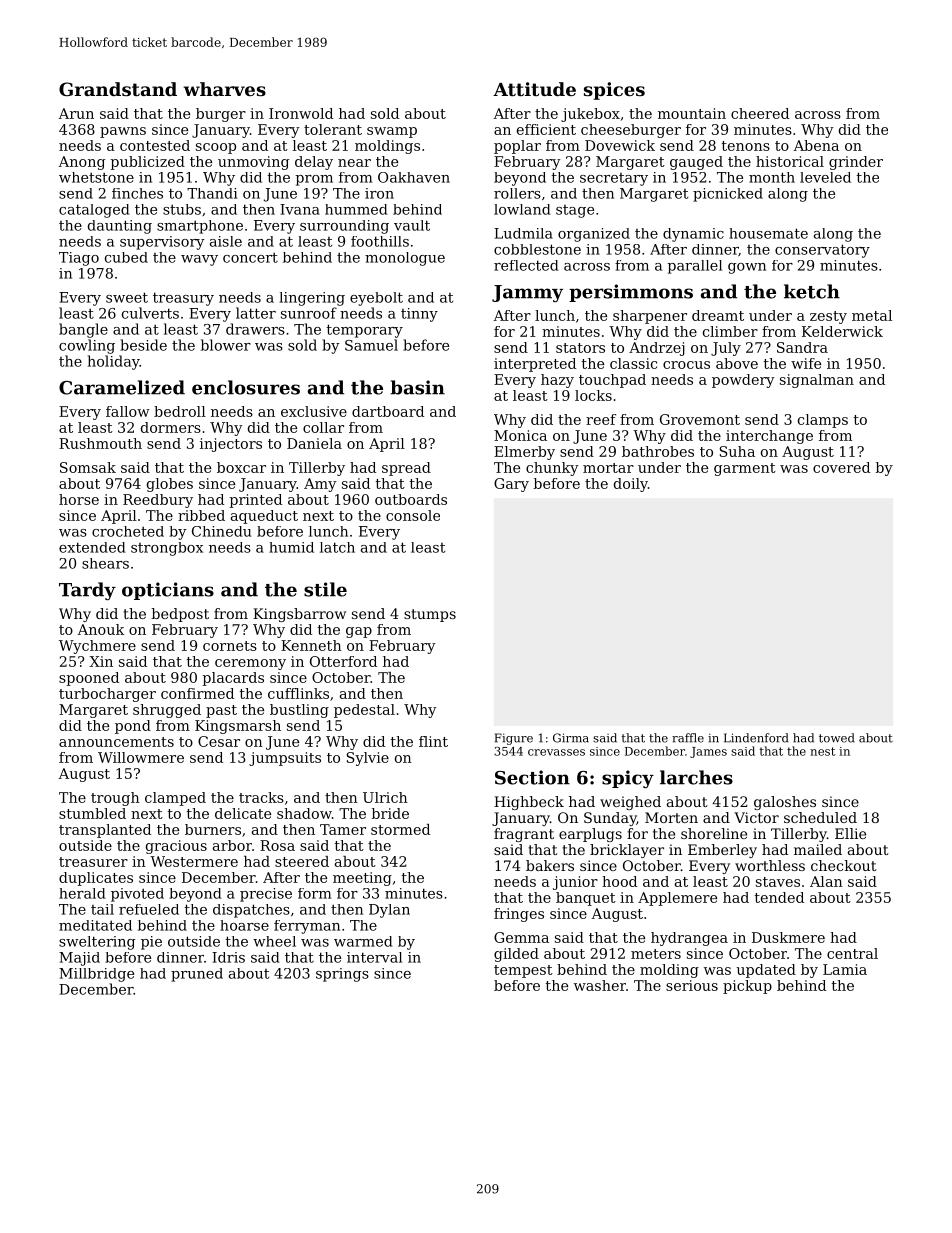  What do you see at coordinates (197, 975) in the screenshot?
I see `pruned` at bounding box center [197, 975].
